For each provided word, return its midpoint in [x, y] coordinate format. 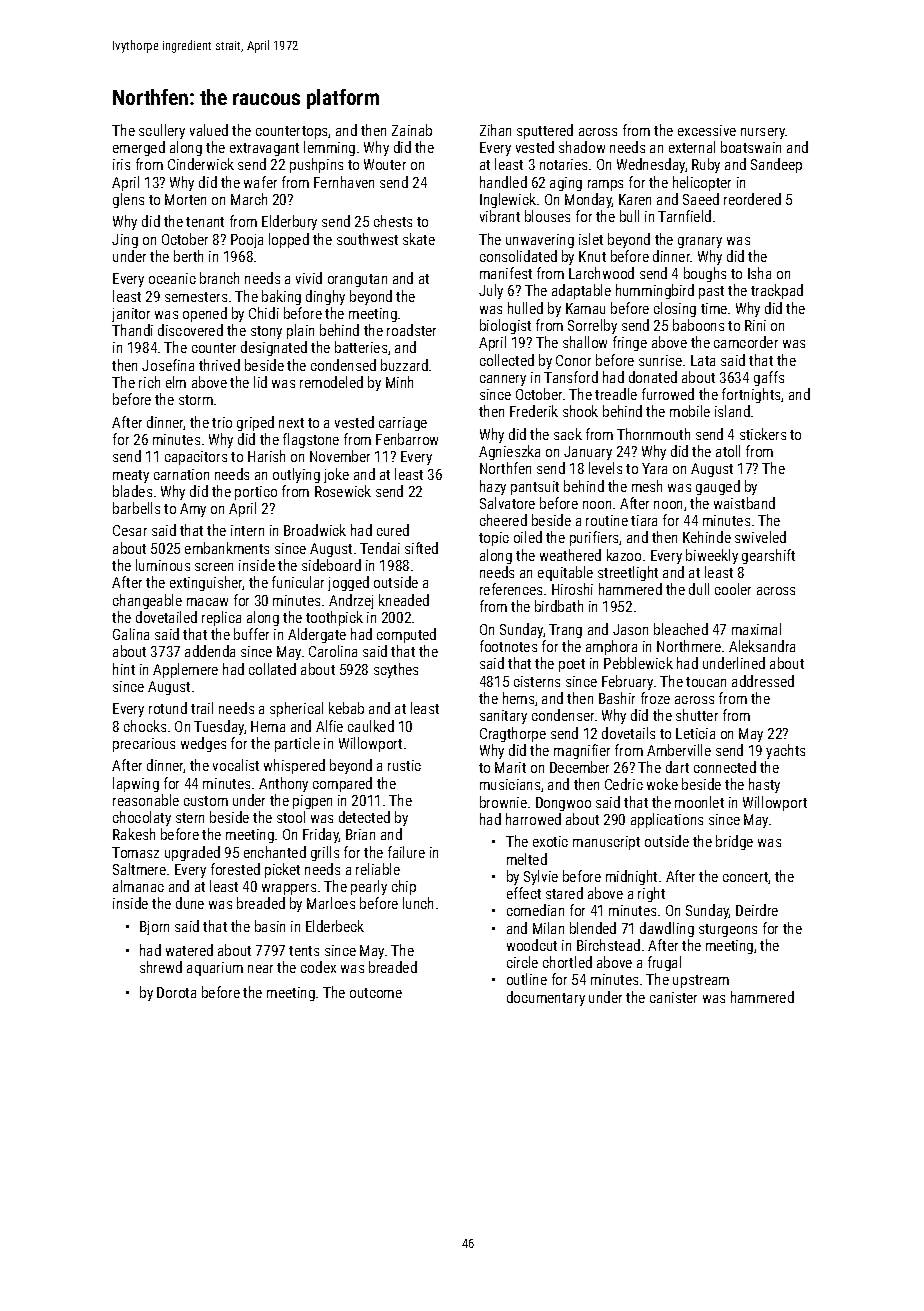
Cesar [130, 530]
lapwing [136, 784]
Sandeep [776, 165]
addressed [763, 681]
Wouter [385, 164]
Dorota [176, 992]
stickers [763, 434]
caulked [371, 726]
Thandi [132, 330]
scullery [162, 131]
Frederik [534, 411]
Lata [703, 360]
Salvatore [507, 503]
